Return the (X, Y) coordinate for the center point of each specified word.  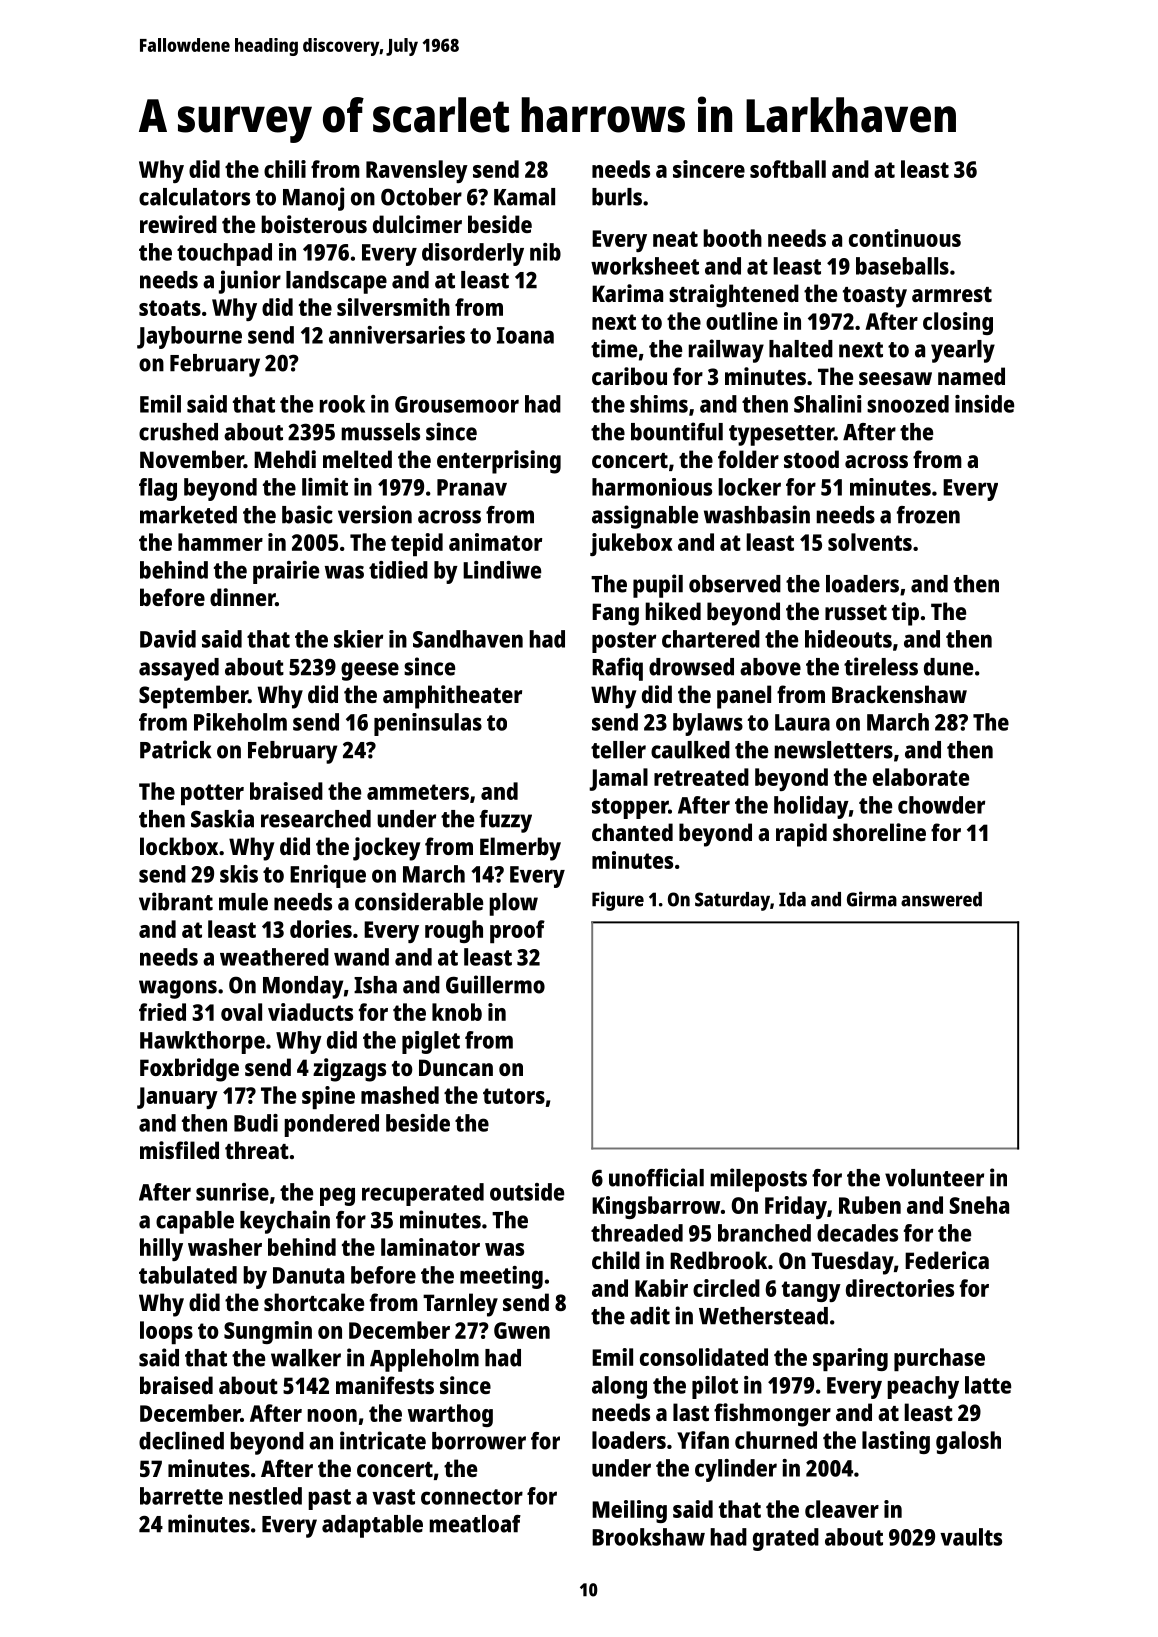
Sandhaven (468, 639)
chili (285, 169)
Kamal (524, 197)
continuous (905, 238)
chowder (941, 805)
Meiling (629, 1511)
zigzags (349, 1070)
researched (316, 819)
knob (457, 1012)
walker (306, 1358)
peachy (923, 1387)
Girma (872, 899)
